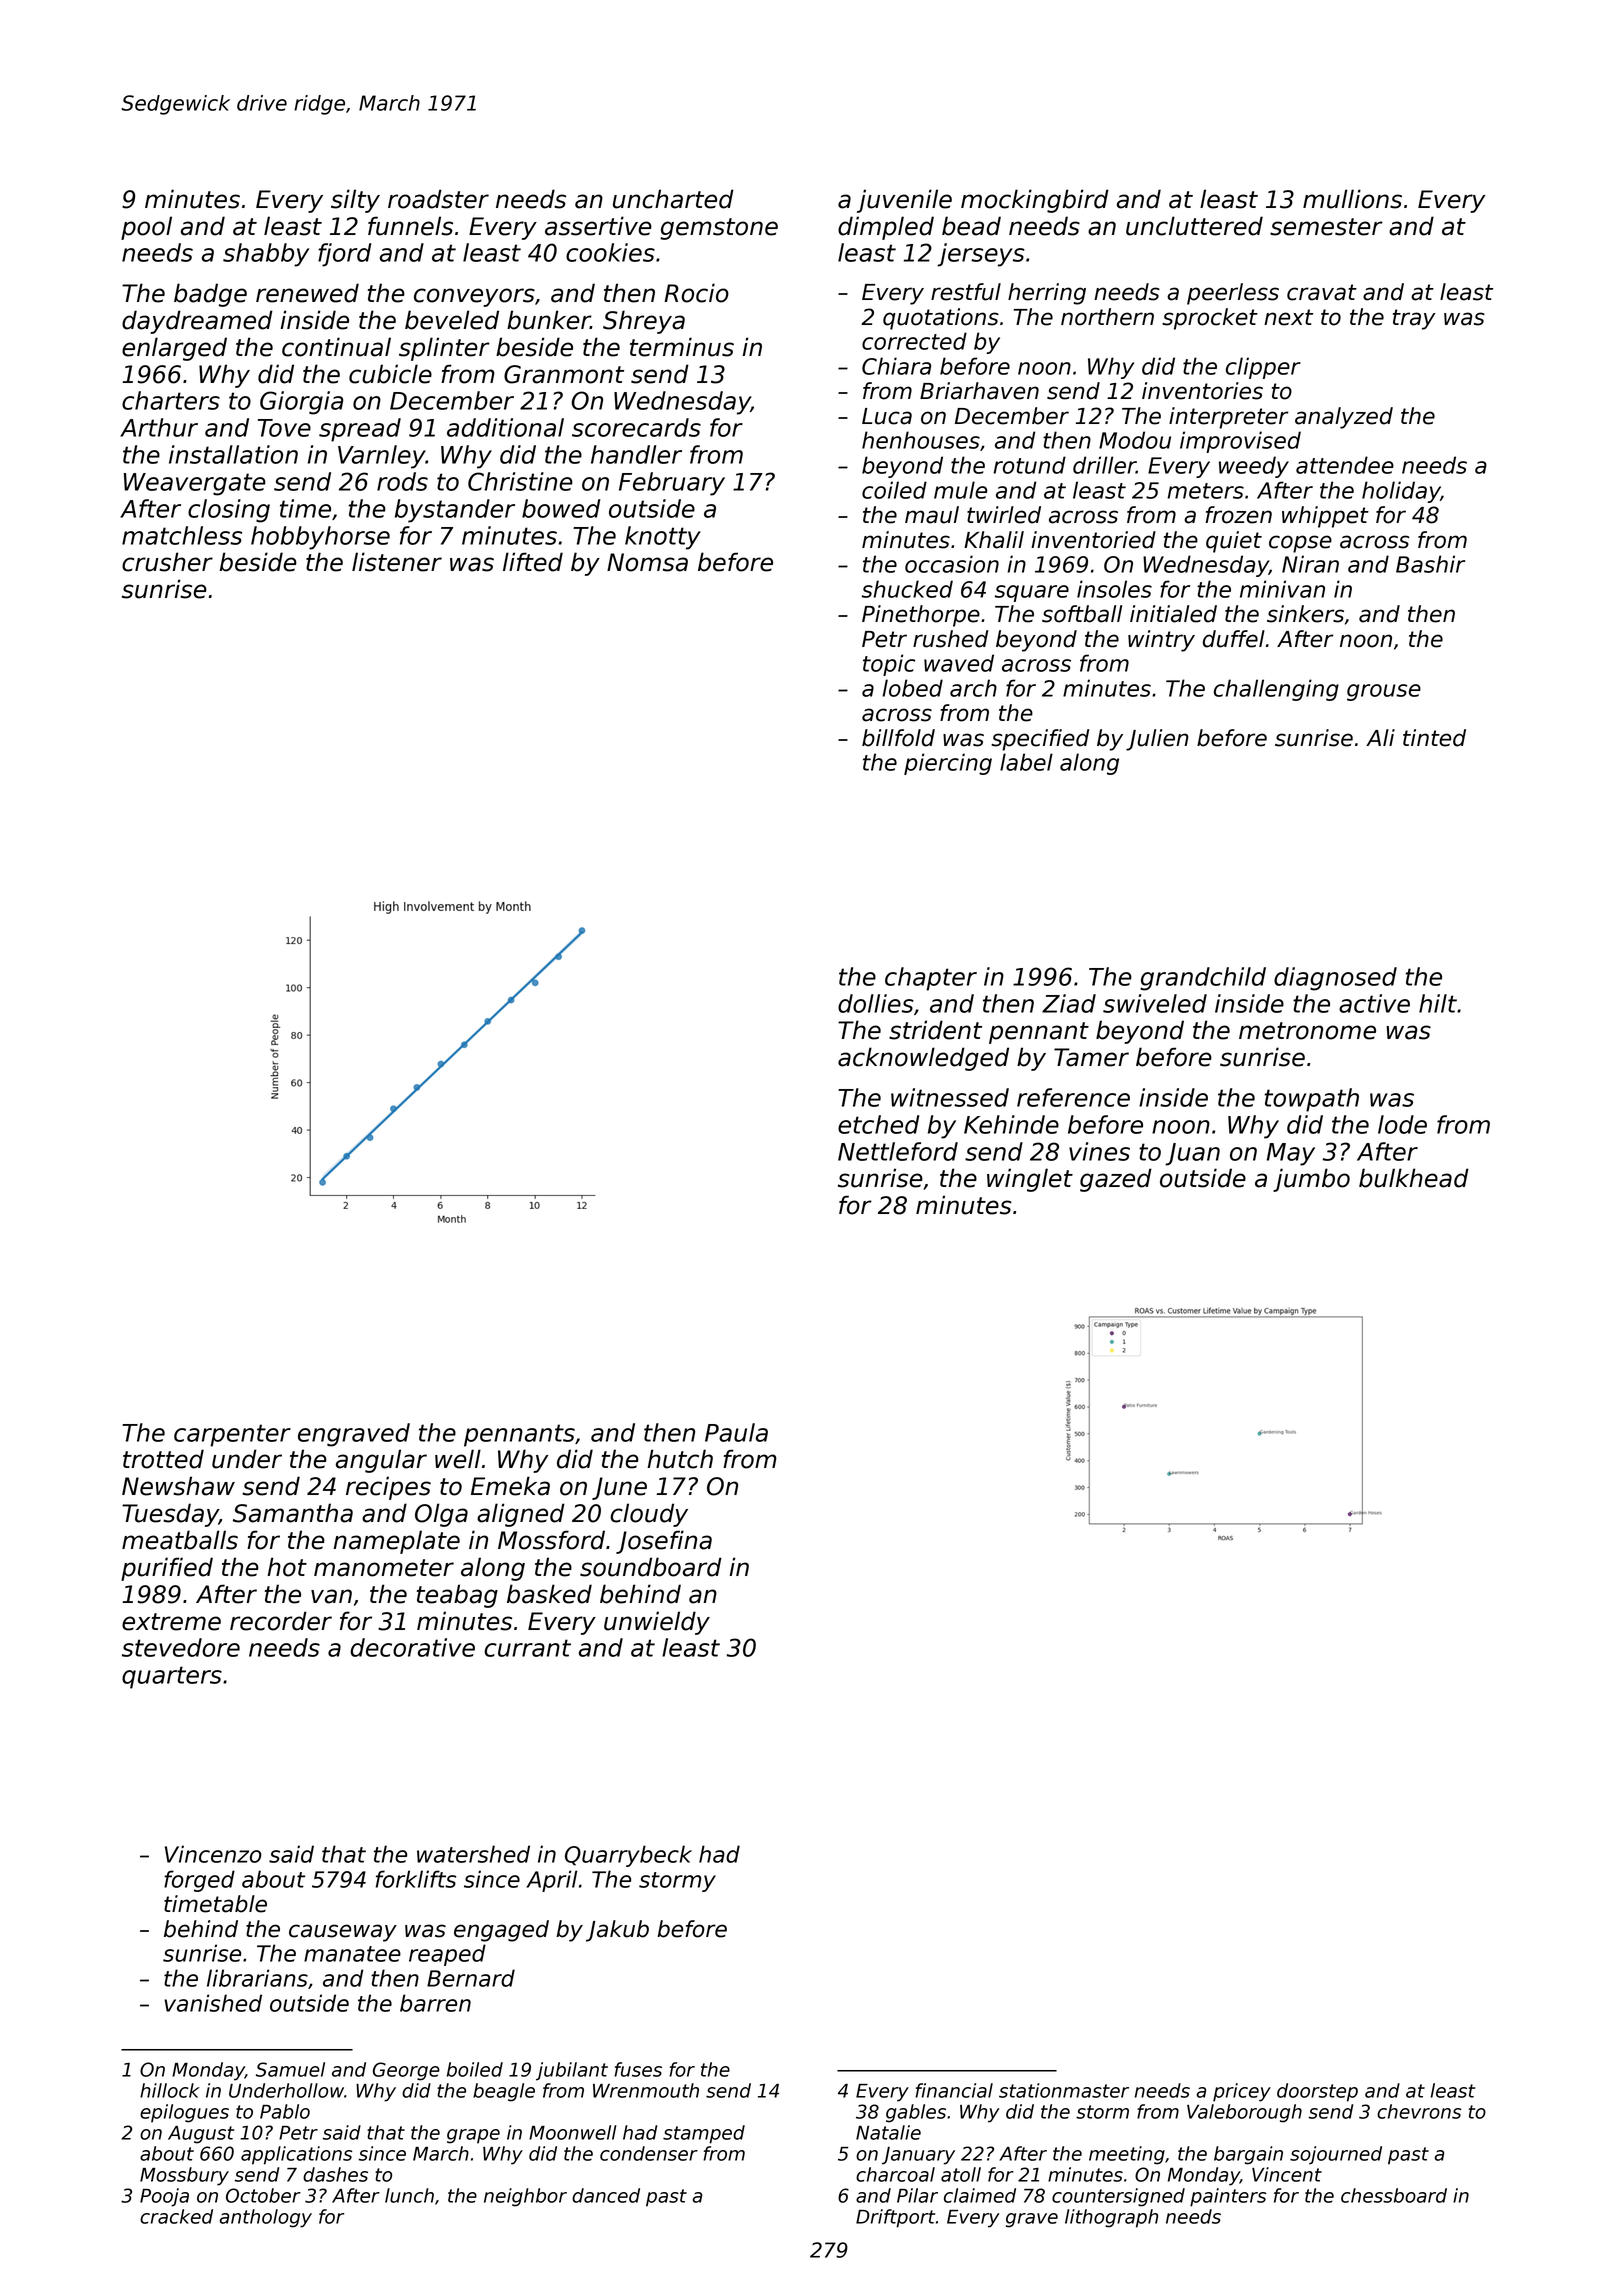 The height and width of the page is (2292, 1620). What do you see at coordinates (402, 481) in the page?
I see `rods` at bounding box center [402, 481].
